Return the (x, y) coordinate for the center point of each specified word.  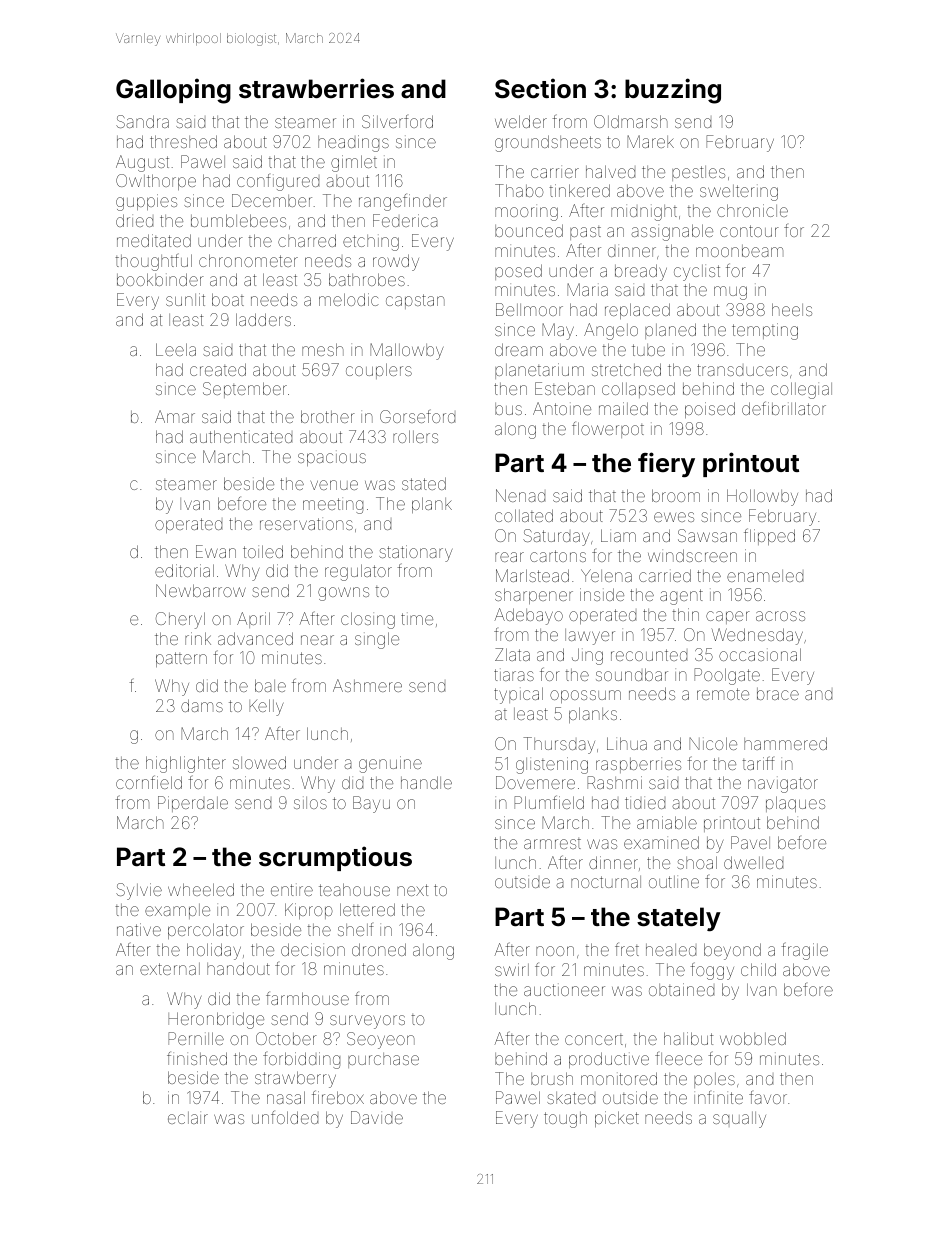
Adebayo (528, 616)
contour (749, 231)
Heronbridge (216, 1020)
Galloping (173, 91)
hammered (785, 743)
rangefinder (403, 202)
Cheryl (180, 620)
